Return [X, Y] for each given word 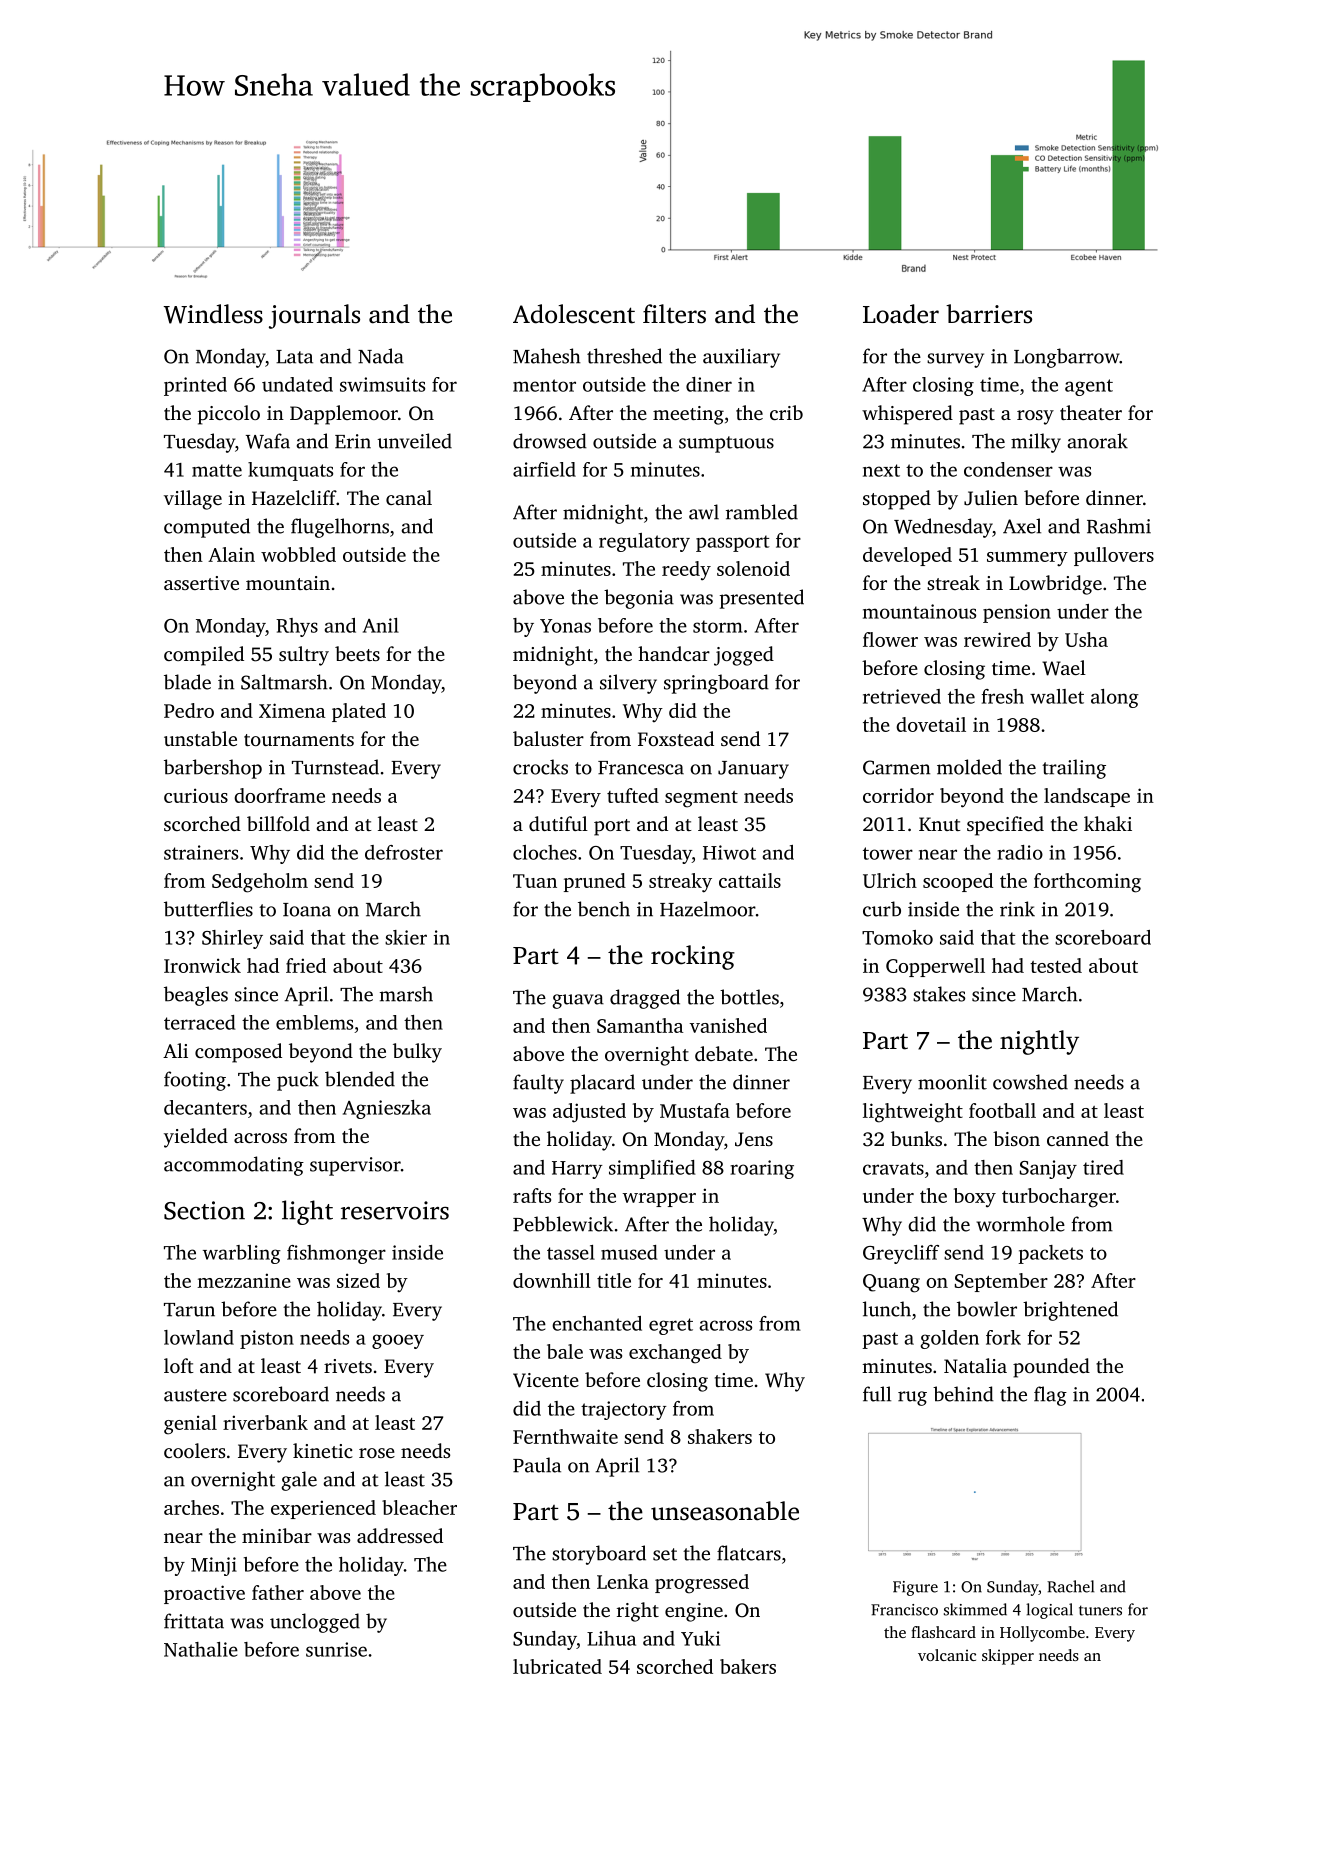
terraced [199, 1022]
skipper [1008, 1657]
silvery [628, 684]
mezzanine [244, 1280]
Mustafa [695, 1110]
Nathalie [201, 1649]
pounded [1051, 1368]
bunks [916, 1138]
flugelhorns [340, 528]
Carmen [896, 767]
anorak [1097, 441]
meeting [688, 415]
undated [297, 384]
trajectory [624, 1410]
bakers [748, 1666]
